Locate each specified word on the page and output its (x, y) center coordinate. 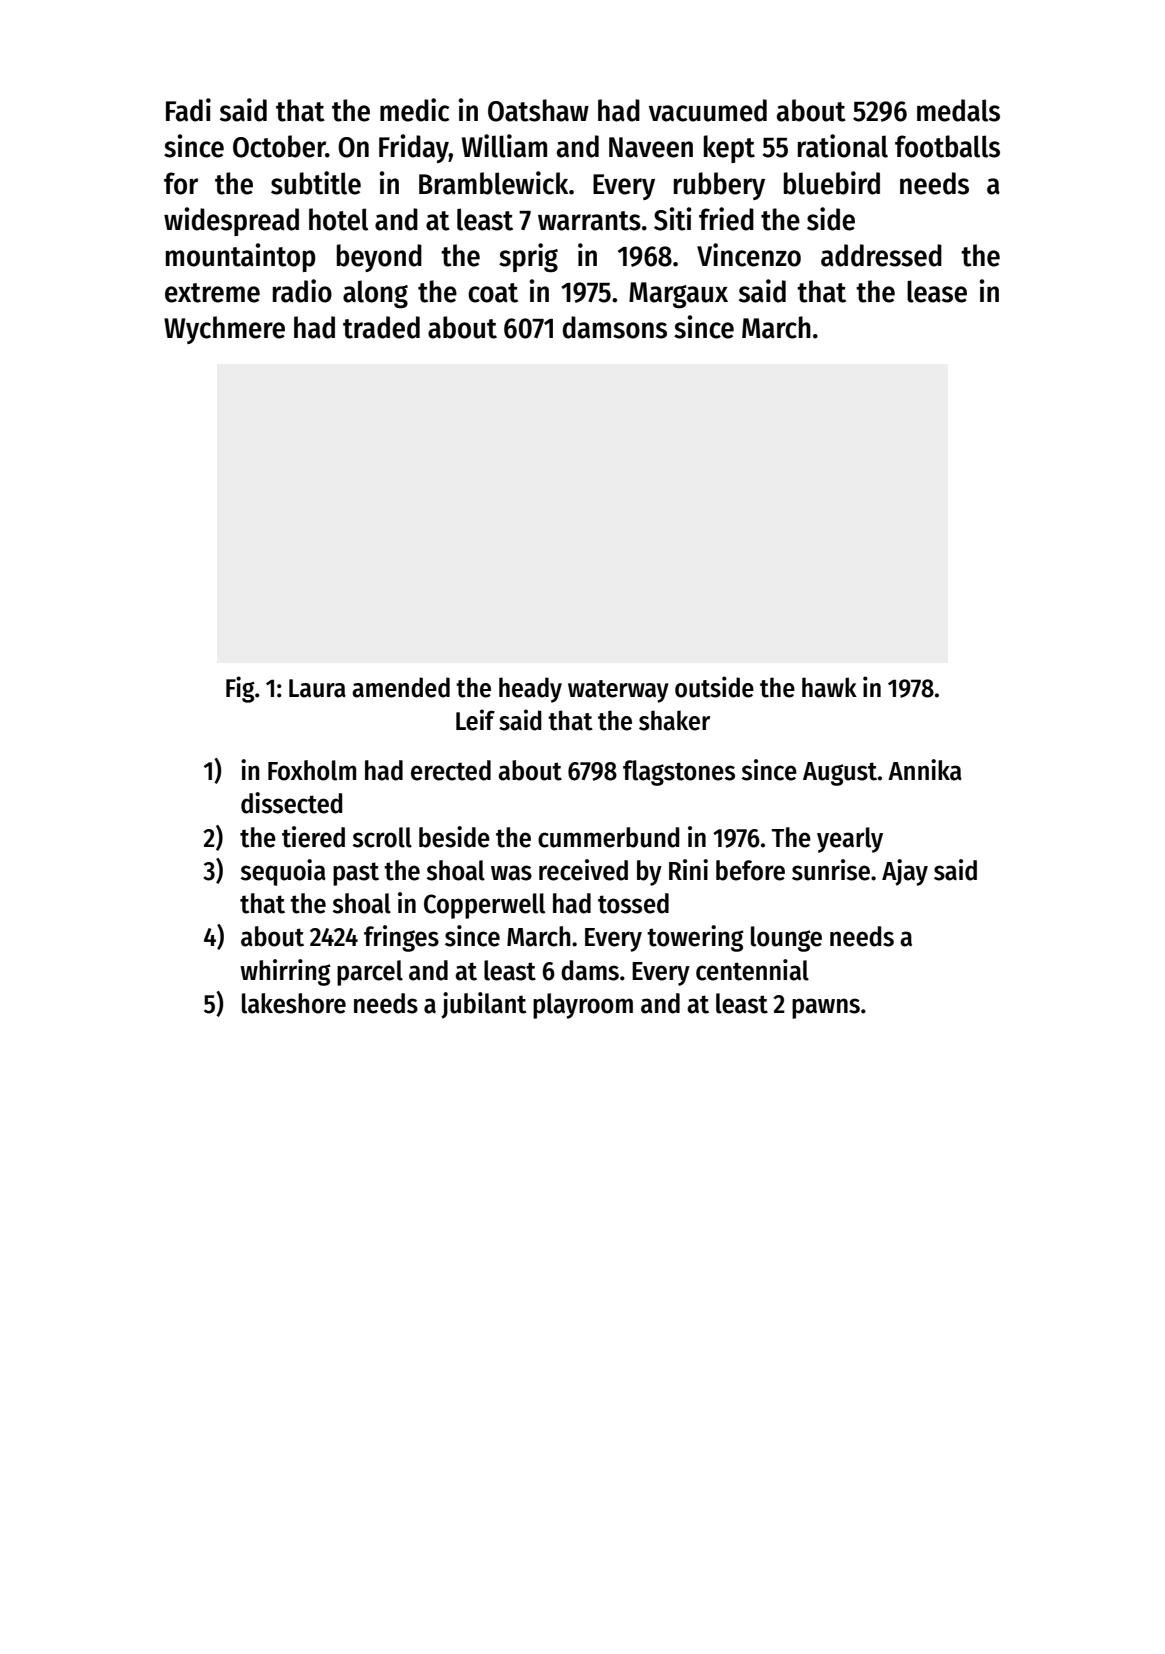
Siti (673, 219)
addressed (881, 255)
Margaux (678, 295)
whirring (285, 972)
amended (401, 687)
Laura (317, 688)
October (279, 146)
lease (937, 291)
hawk (829, 687)
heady (530, 690)
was (511, 873)
